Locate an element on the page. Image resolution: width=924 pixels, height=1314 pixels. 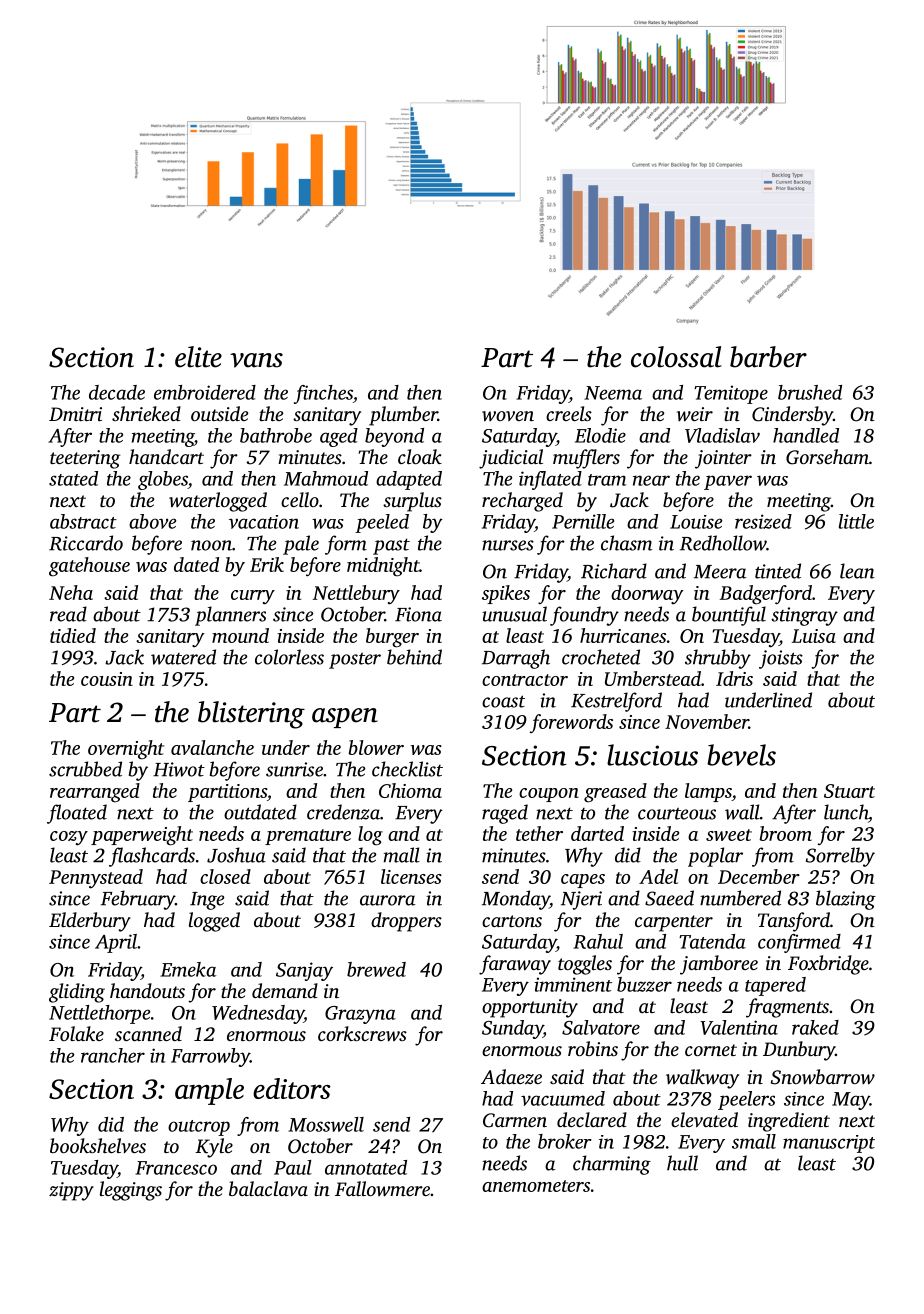
Chioma is located at coordinates (410, 790).
